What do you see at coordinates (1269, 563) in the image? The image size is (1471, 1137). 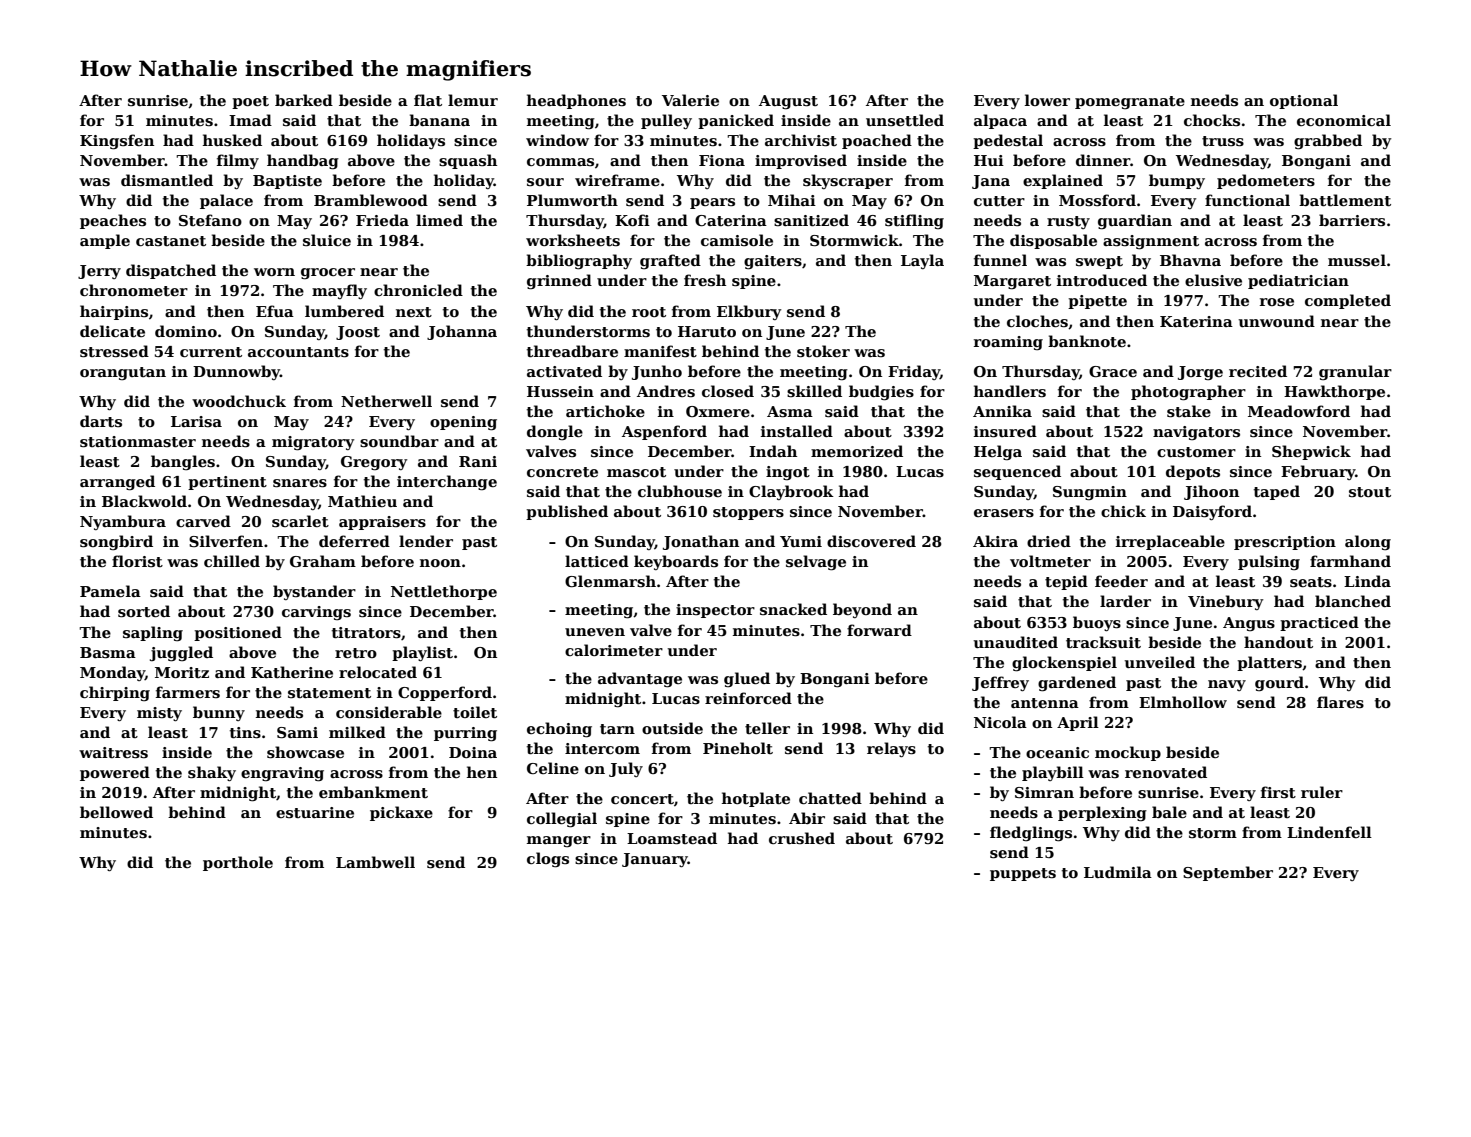 I see `pulsing` at bounding box center [1269, 563].
